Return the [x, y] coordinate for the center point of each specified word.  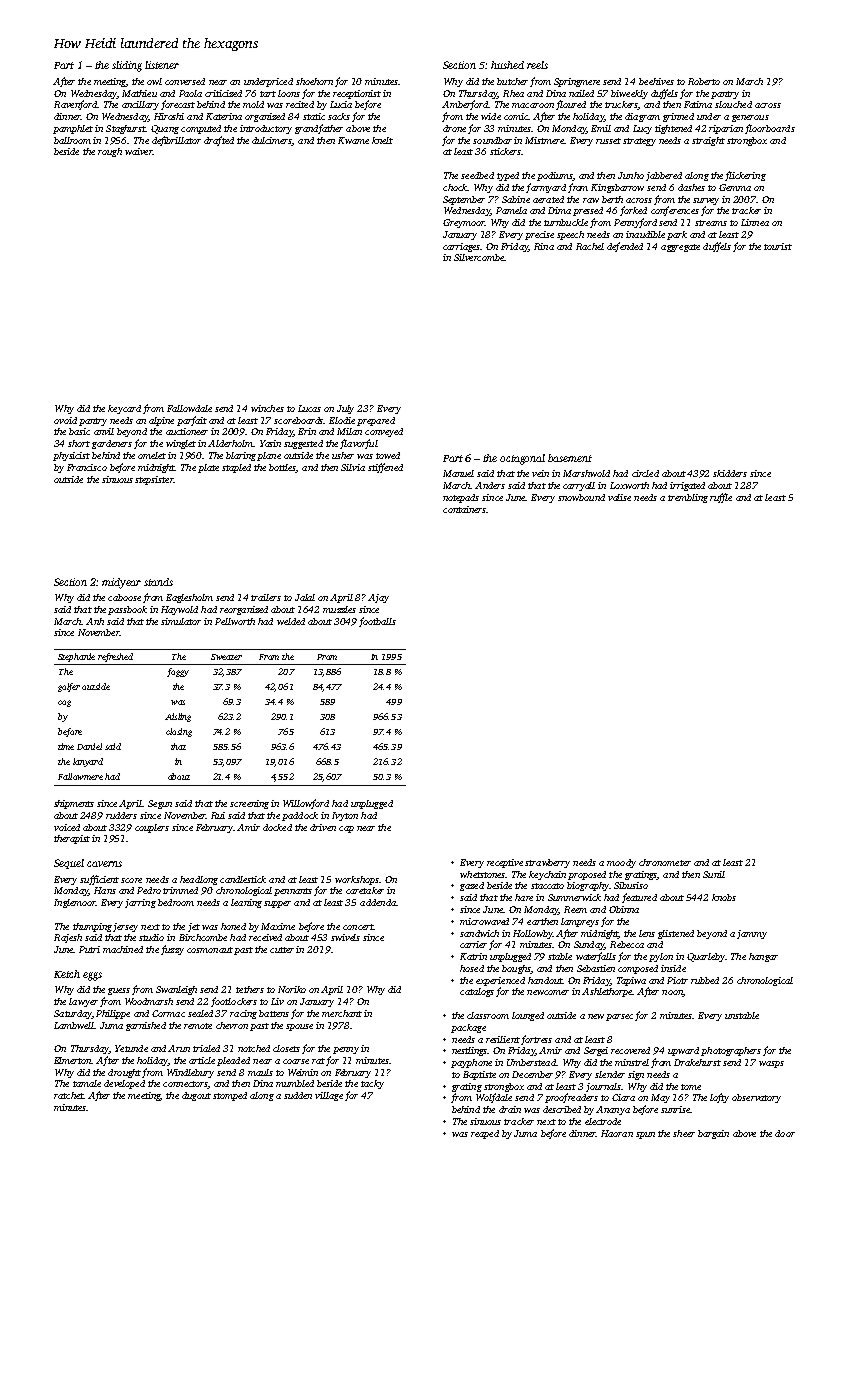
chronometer [665, 862]
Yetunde [131, 1048]
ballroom [72, 140]
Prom [327, 657]
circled [645, 473]
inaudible [645, 234]
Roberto [704, 81]
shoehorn [314, 81]
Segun [160, 804]
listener [162, 65]
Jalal [305, 597]
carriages [462, 247]
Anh [95, 621]
